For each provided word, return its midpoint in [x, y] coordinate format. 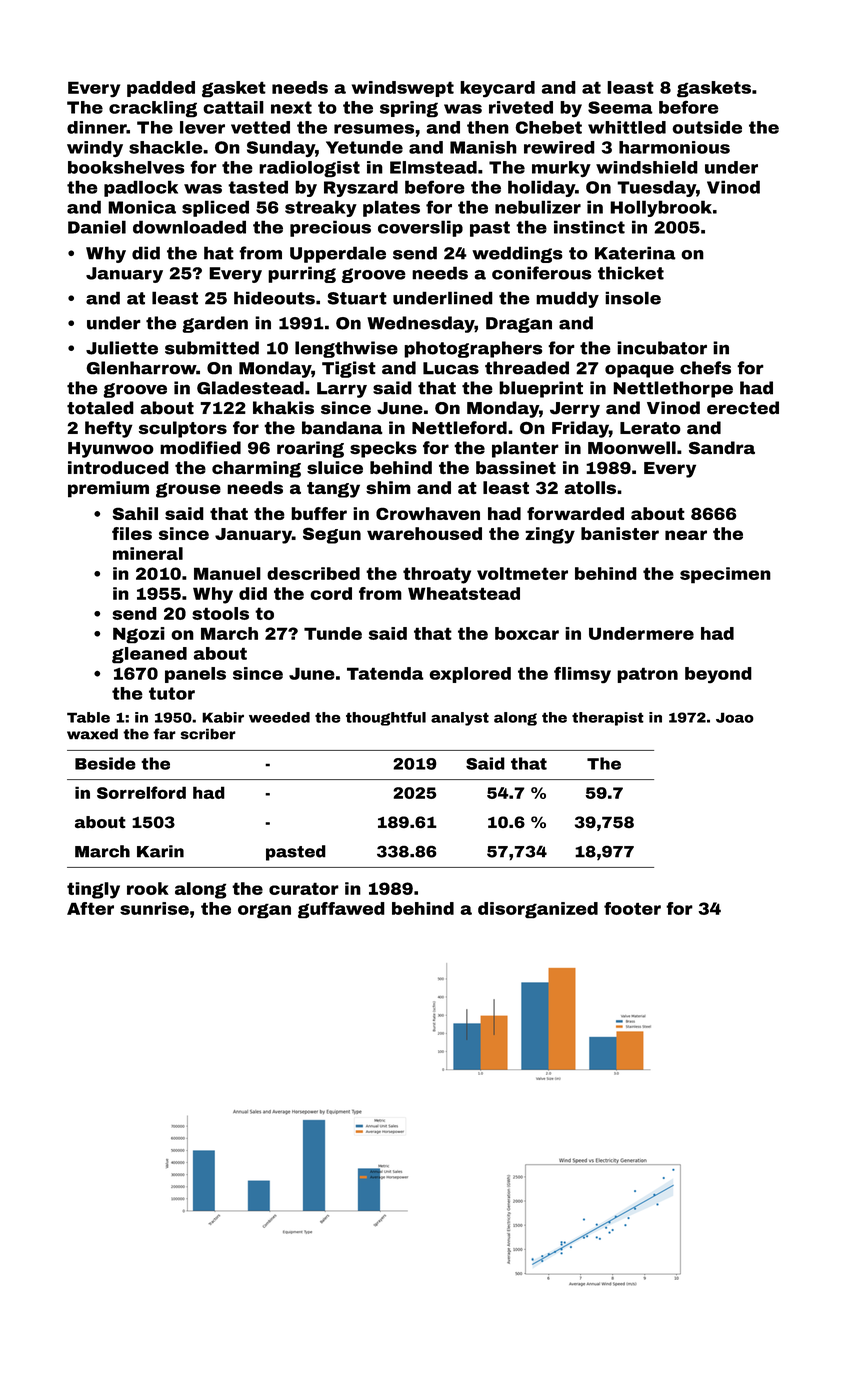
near [686, 535]
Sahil [135, 513]
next [291, 107]
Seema [620, 107]
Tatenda [385, 673]
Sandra [722, 448]
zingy [550, 535]
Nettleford [459, 428]
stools [220, 613]
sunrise [154, 908]
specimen [725, 575]
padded [161, 89]
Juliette [122, 348]
